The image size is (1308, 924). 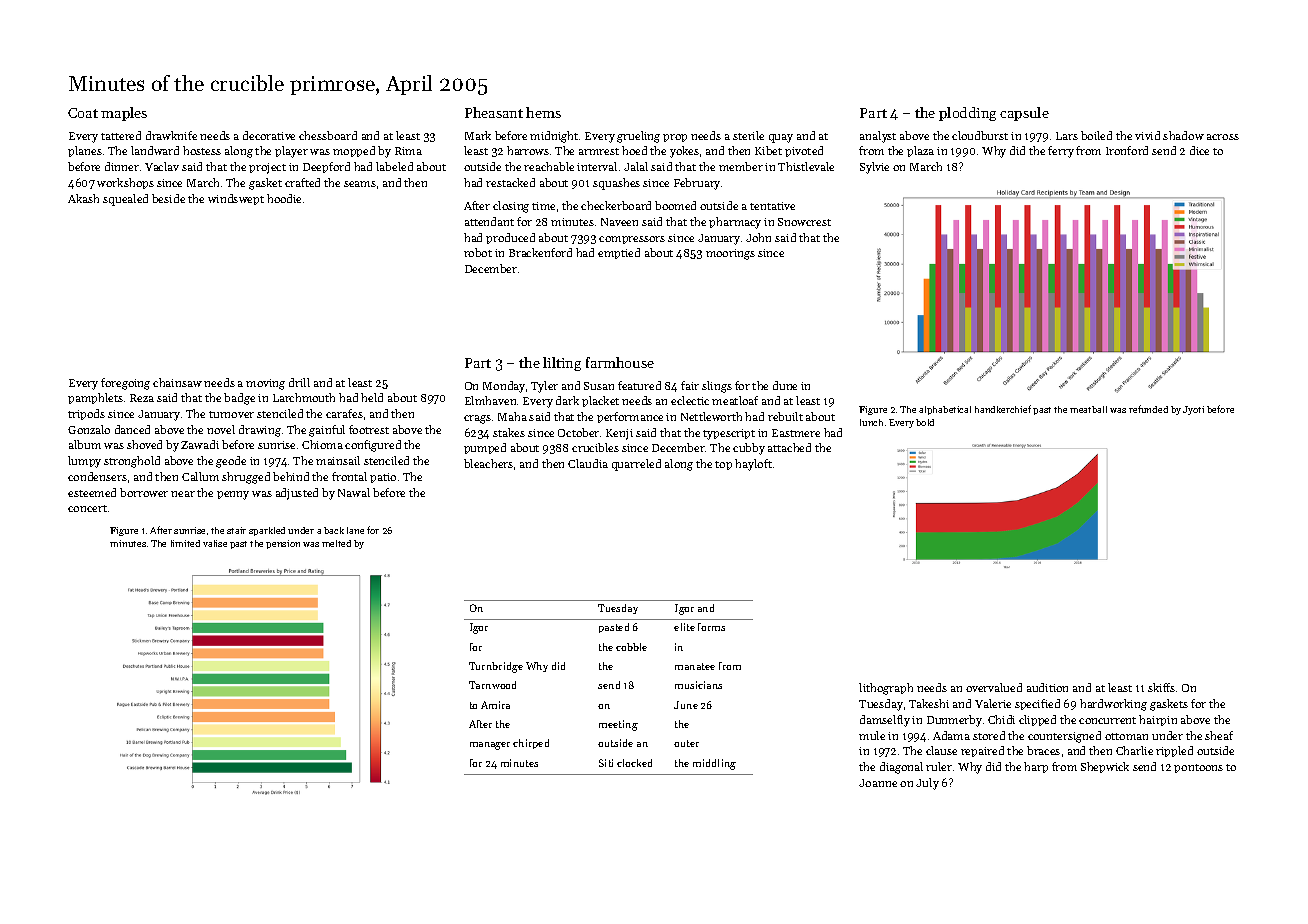 What do you see at coordinates (1193, 410) in the screenshot?
I see `Jyoti` at bounding box center [1193, 410].
